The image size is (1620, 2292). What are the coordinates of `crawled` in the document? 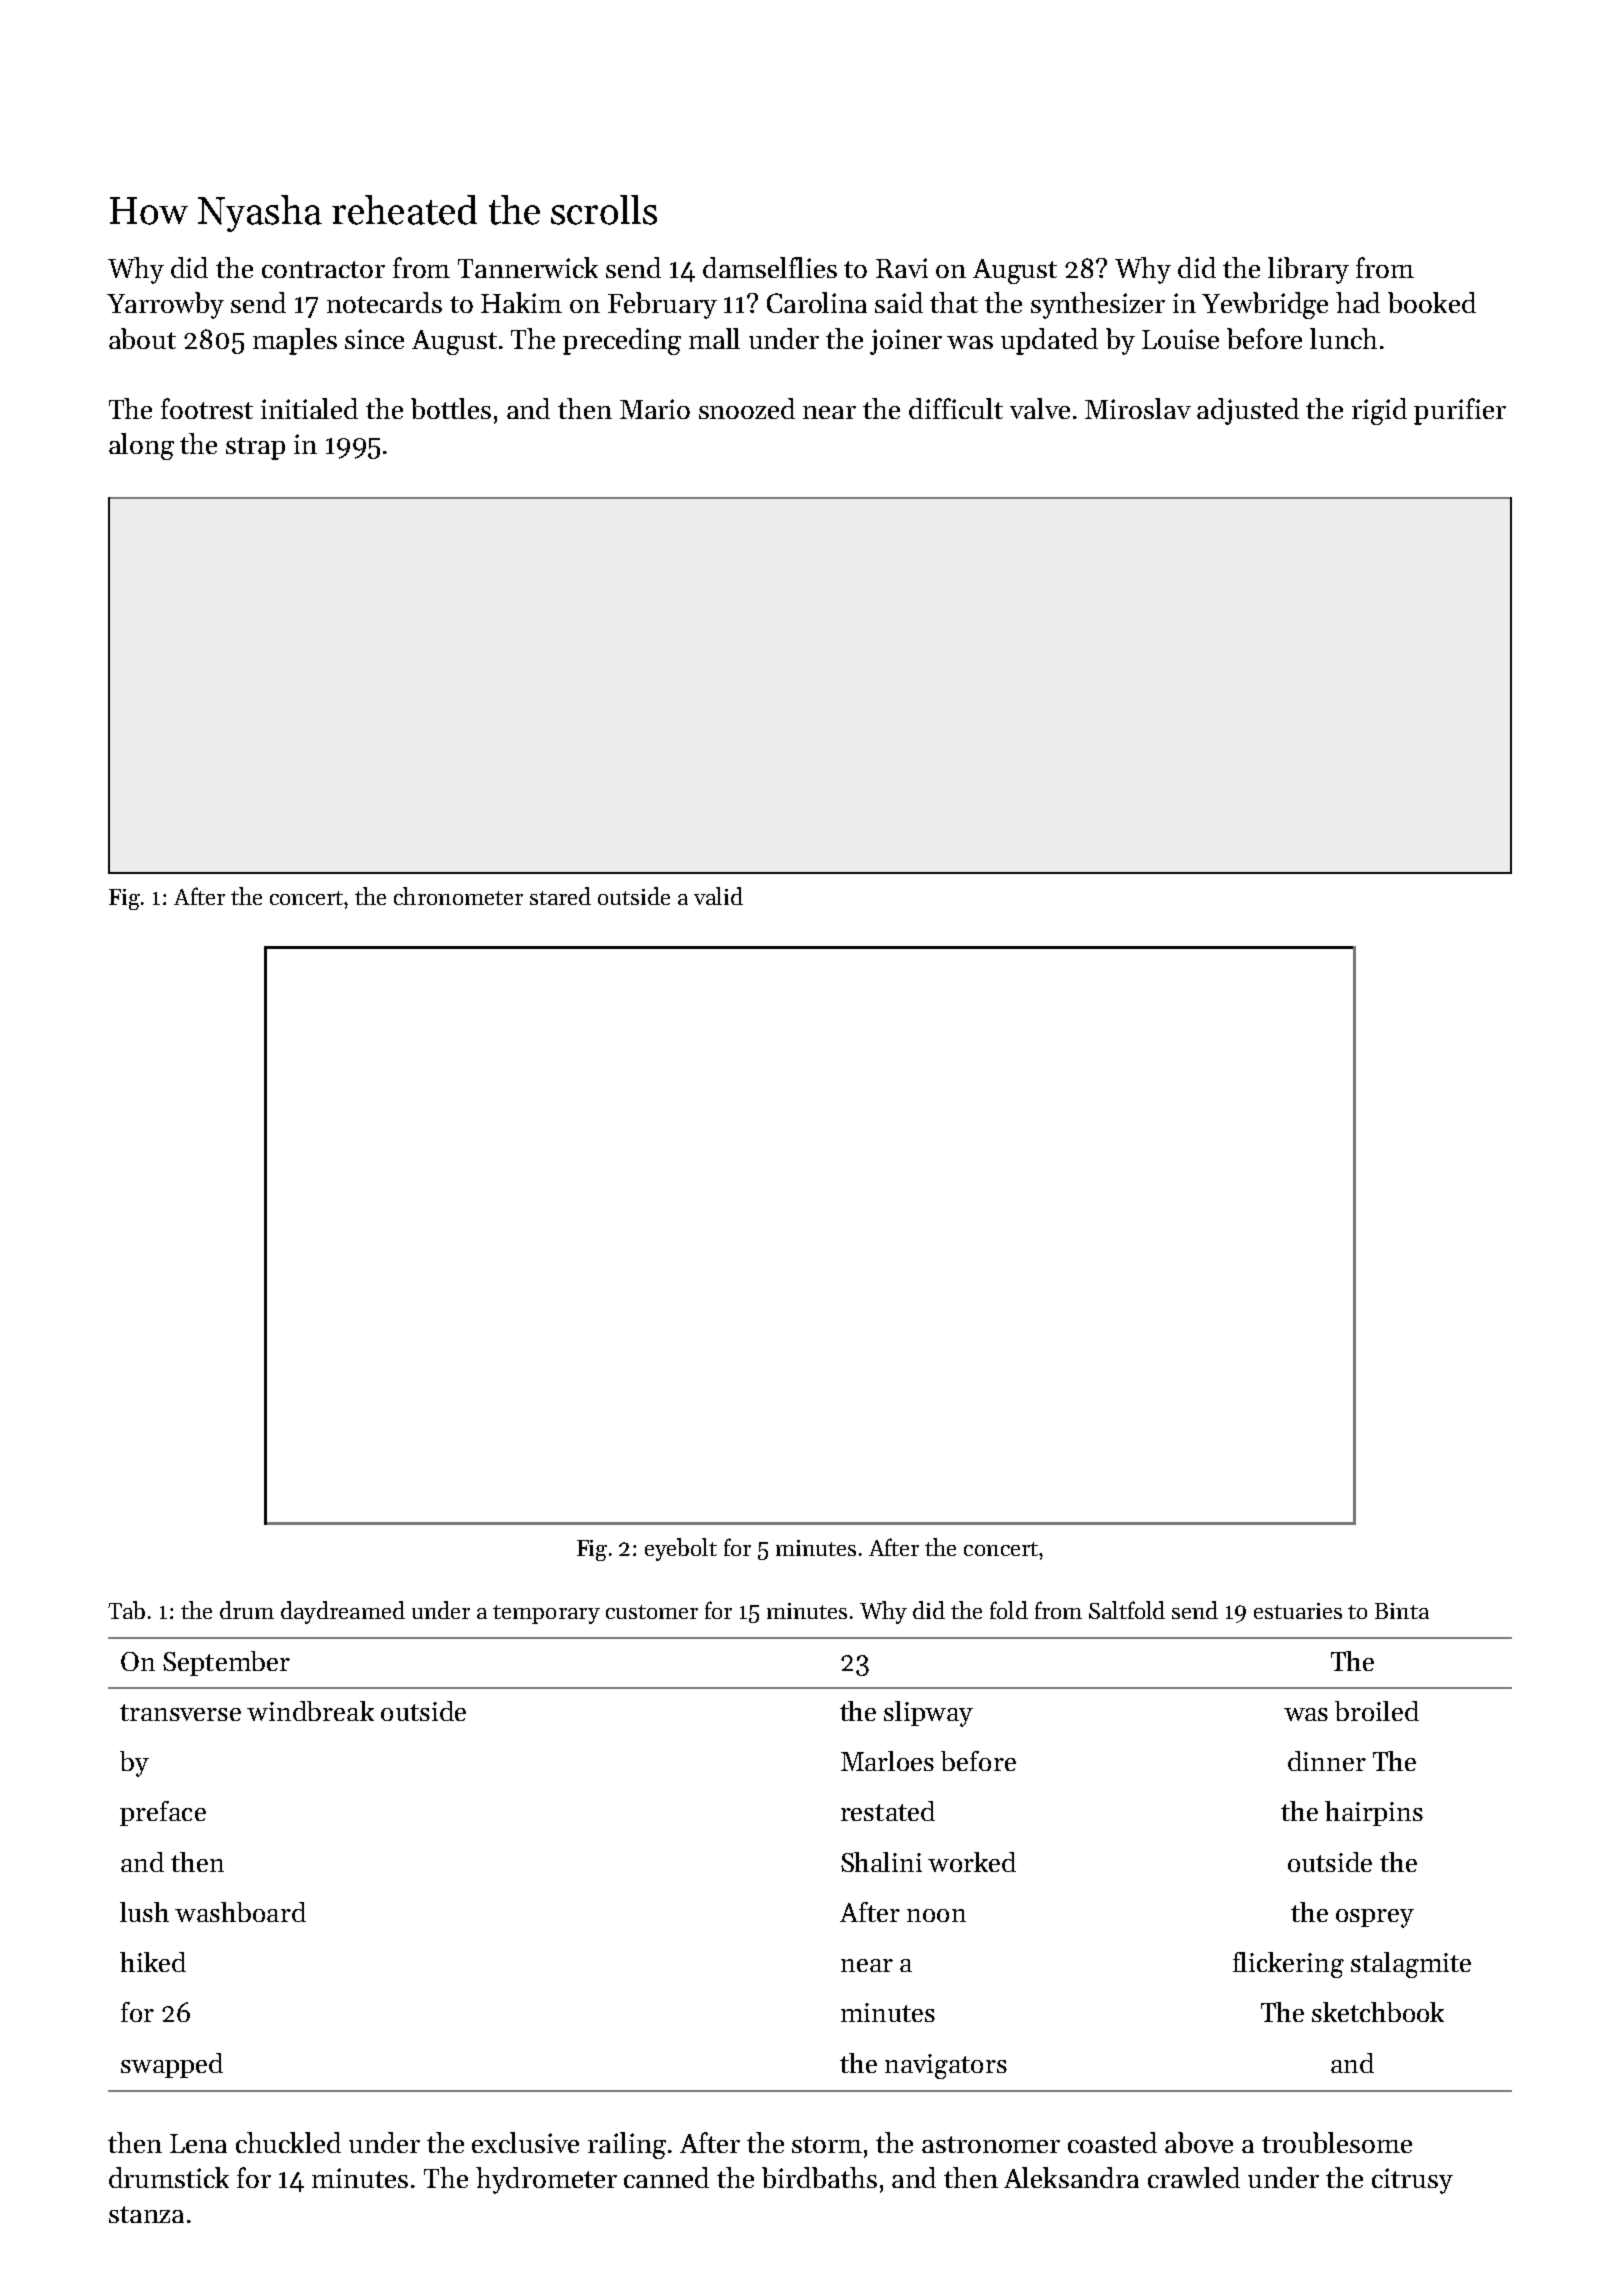 It's located at (1194, 2177).
